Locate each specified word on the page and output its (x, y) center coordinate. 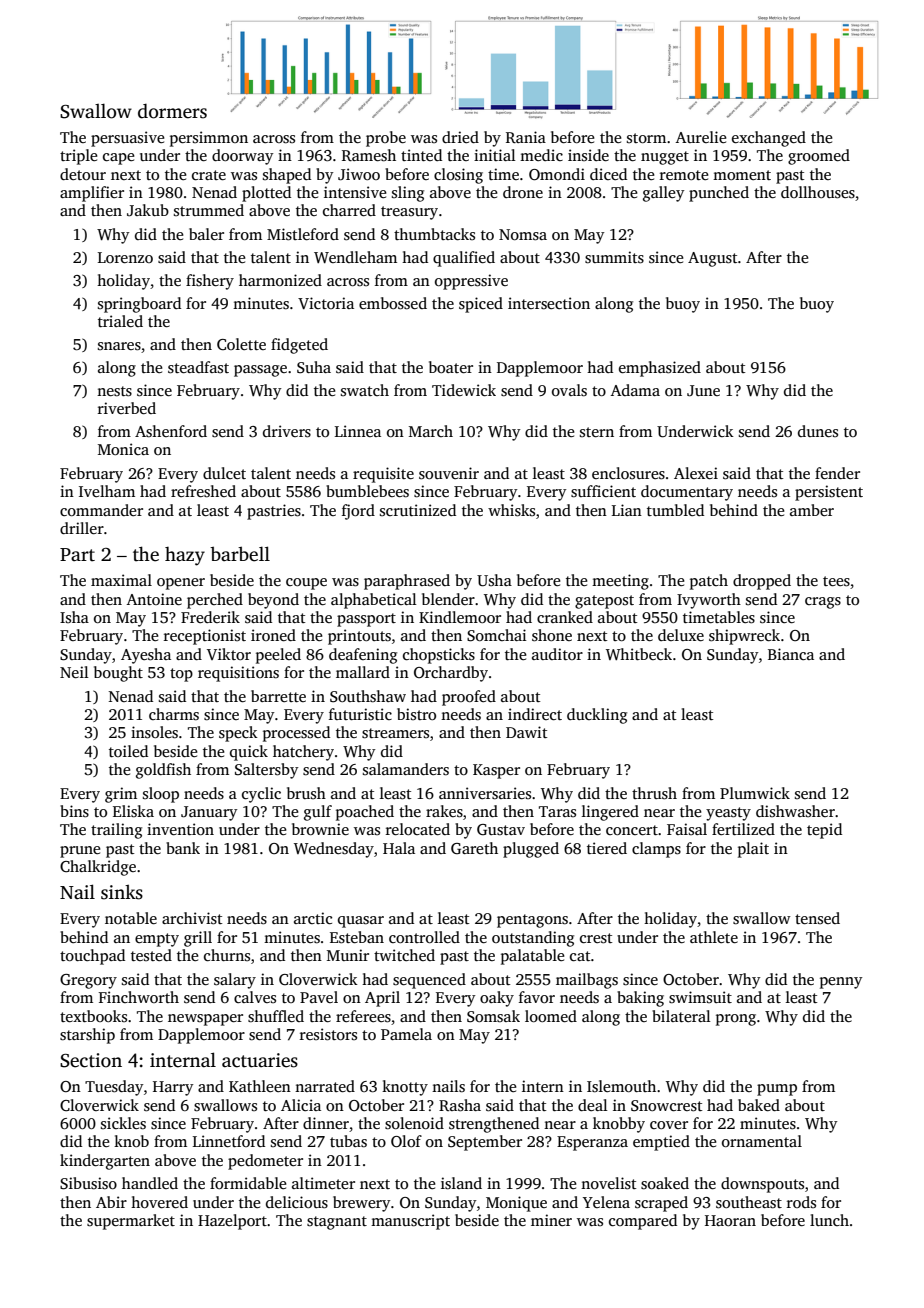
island (461, 1183)
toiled (128, 751)
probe (386, 139)
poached (365, 813)
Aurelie (701, 137)
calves (255, 997)
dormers (172, 111)
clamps (656, 850)
